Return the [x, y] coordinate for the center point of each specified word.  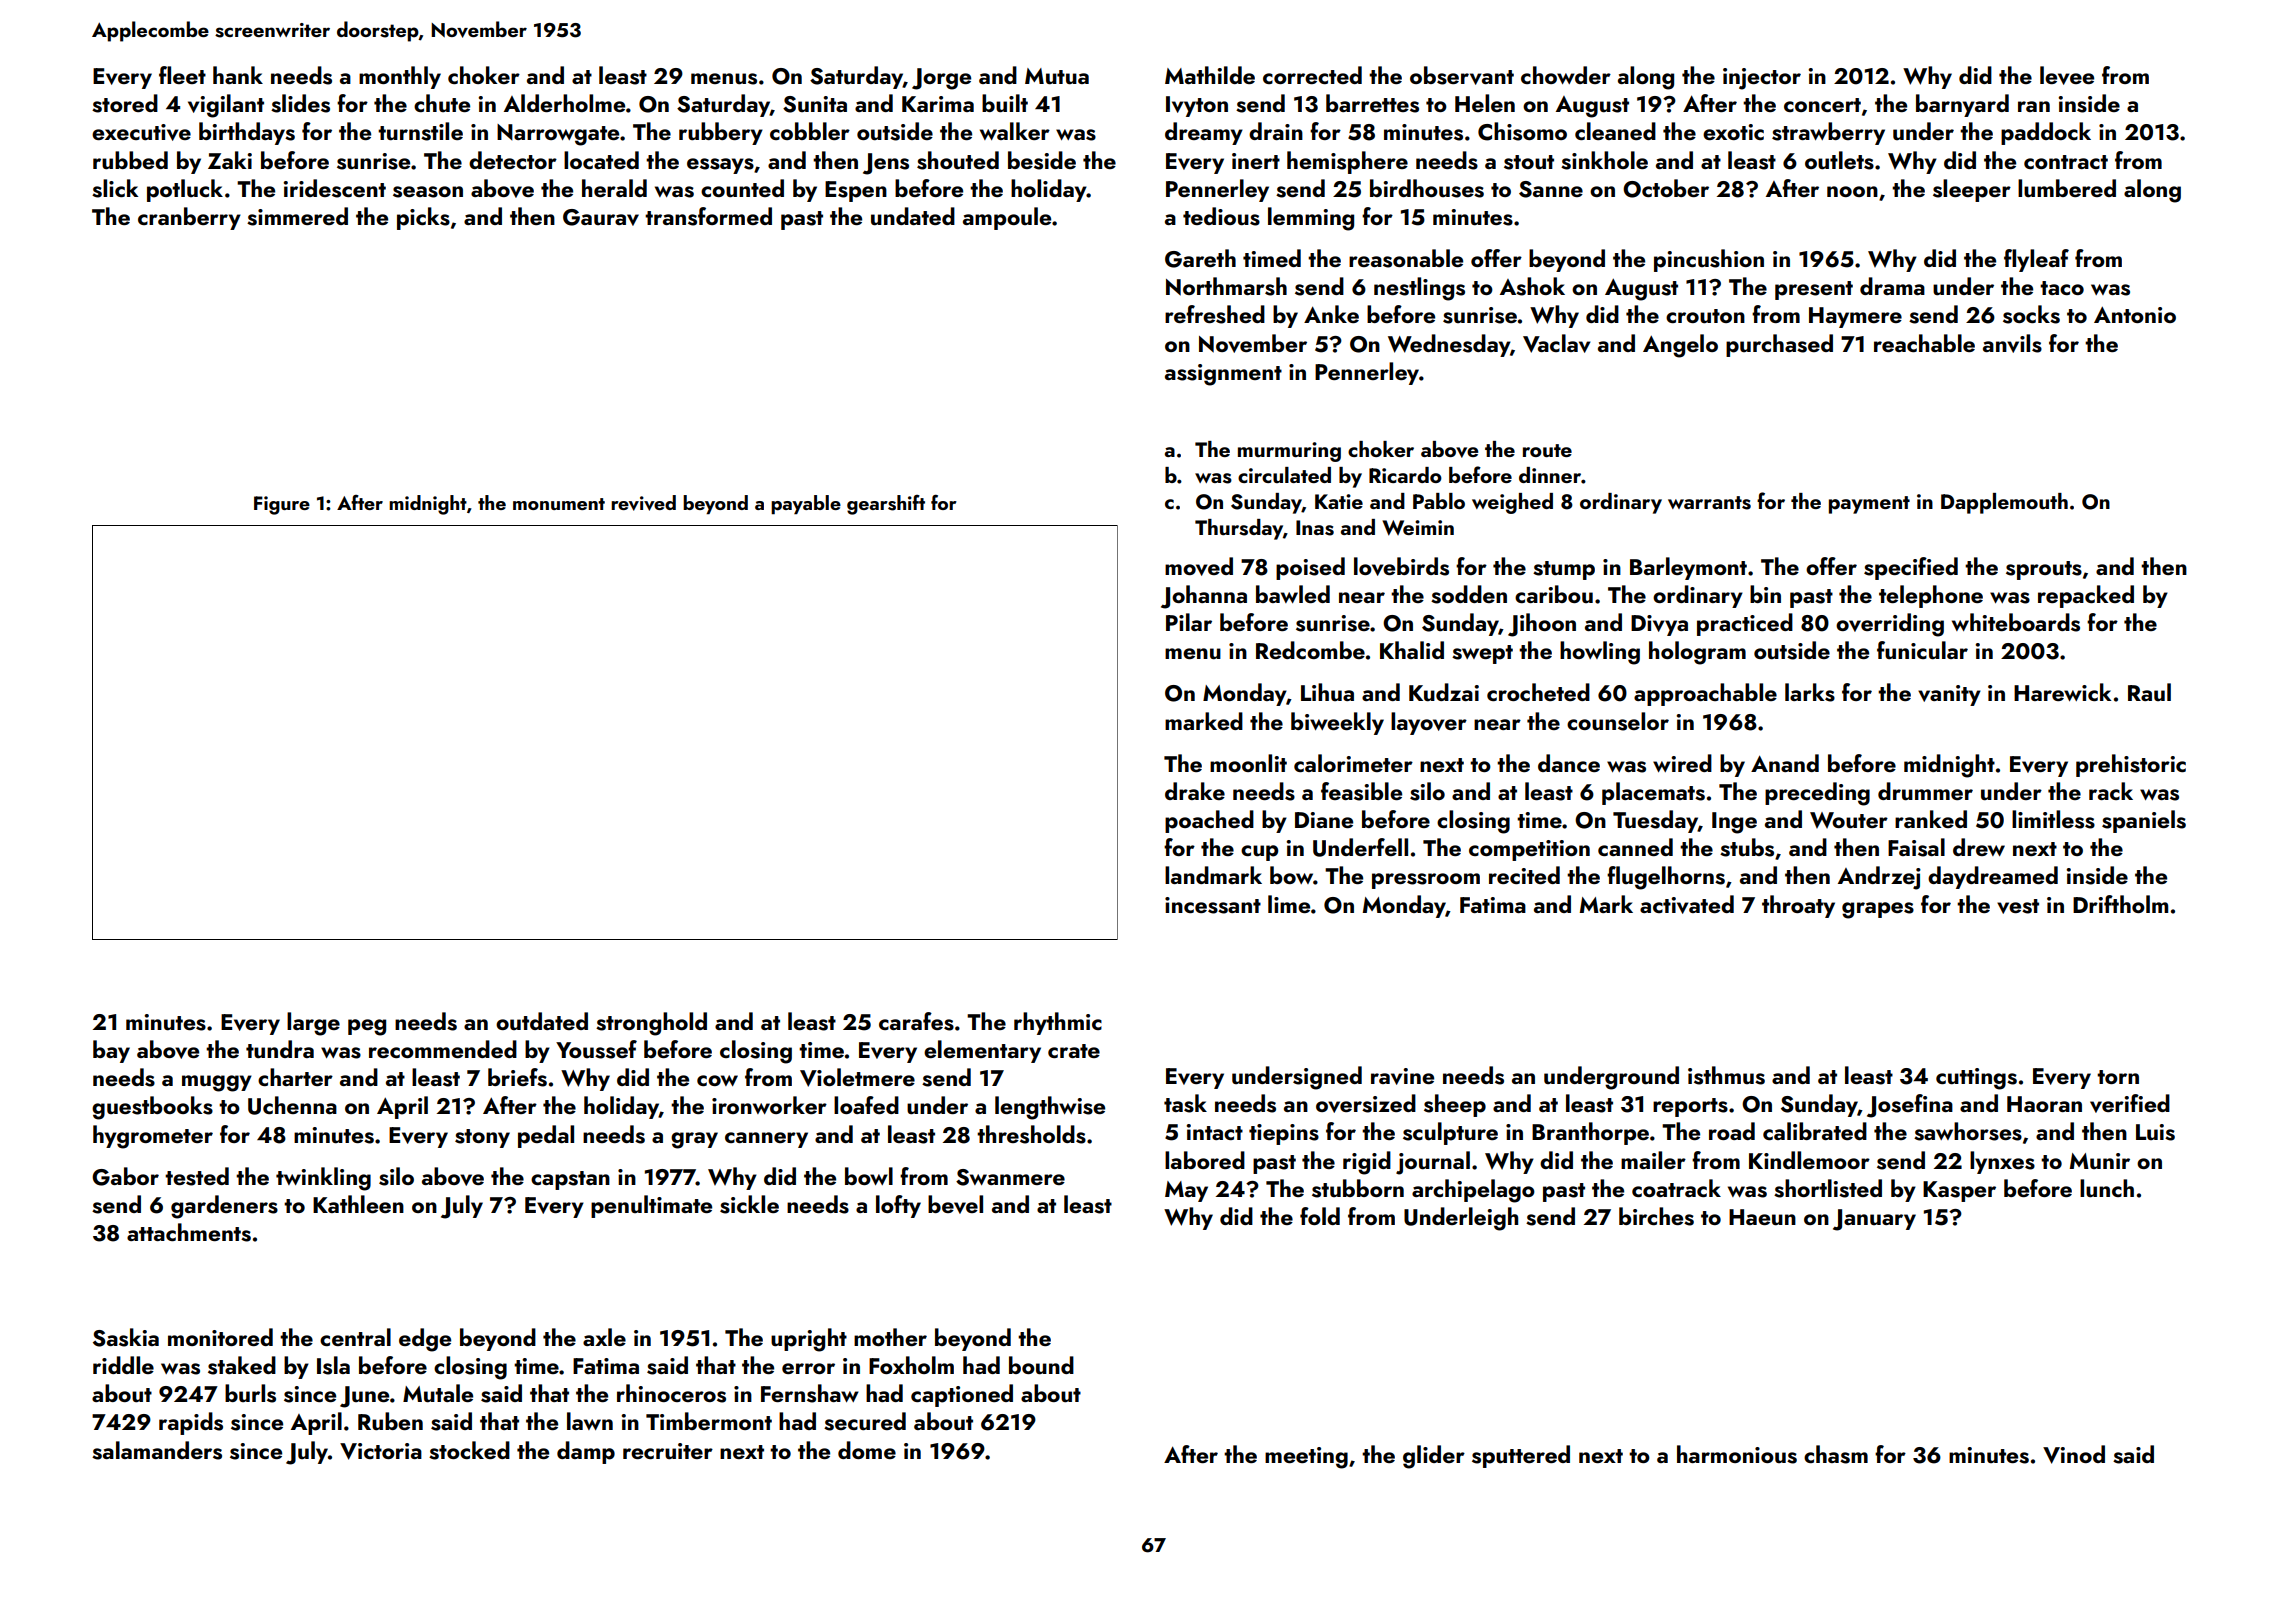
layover [1429, 723]
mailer [1653, 1160]
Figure [282, 505]
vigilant [226, 106]
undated [913, 216]
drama [1892, 286]
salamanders [157, 1450]
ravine [1402, 1076]
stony [482, 1138]
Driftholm [2120, 904]
